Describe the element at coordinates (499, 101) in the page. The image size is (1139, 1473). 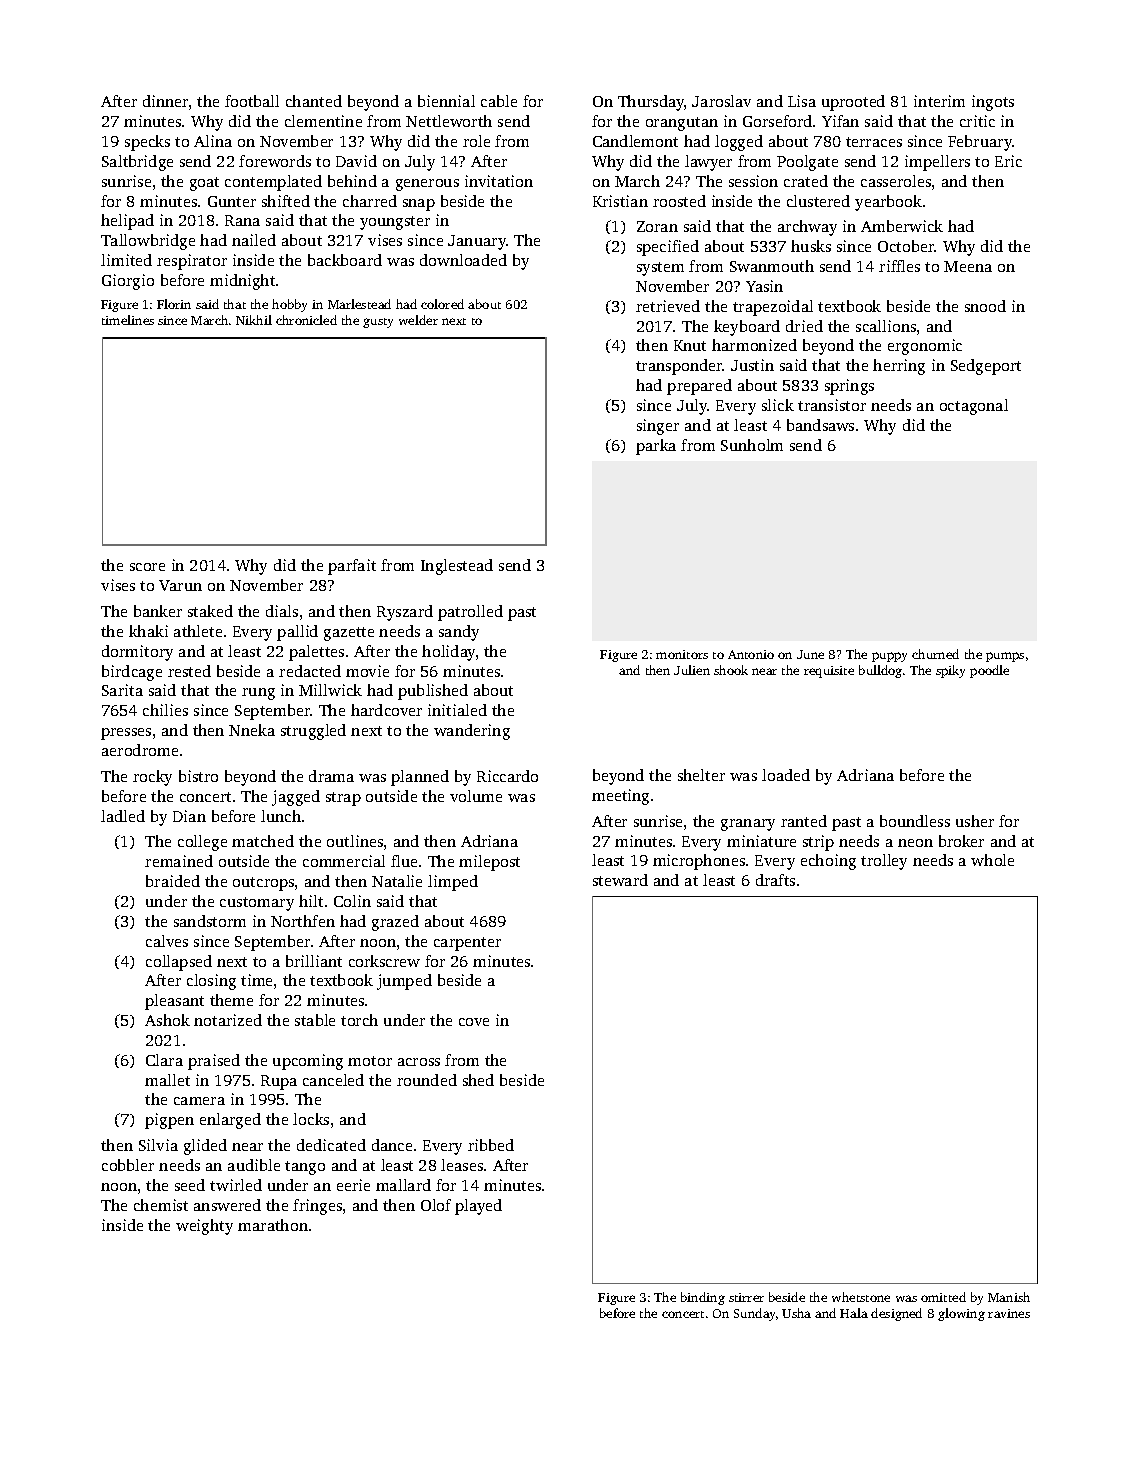
I see `cable` at that location.
